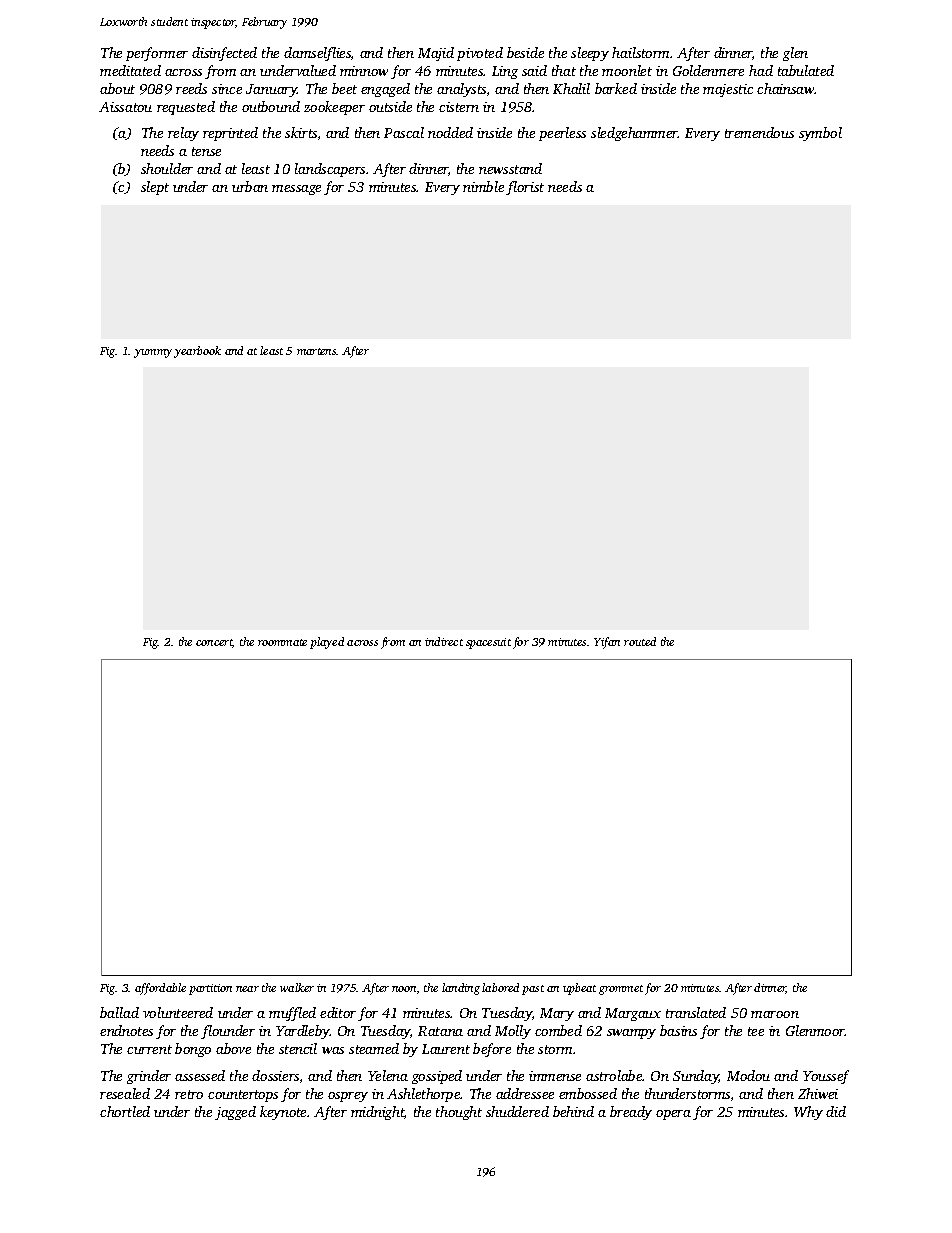  I want to click on behind, so click(573, 1111).
